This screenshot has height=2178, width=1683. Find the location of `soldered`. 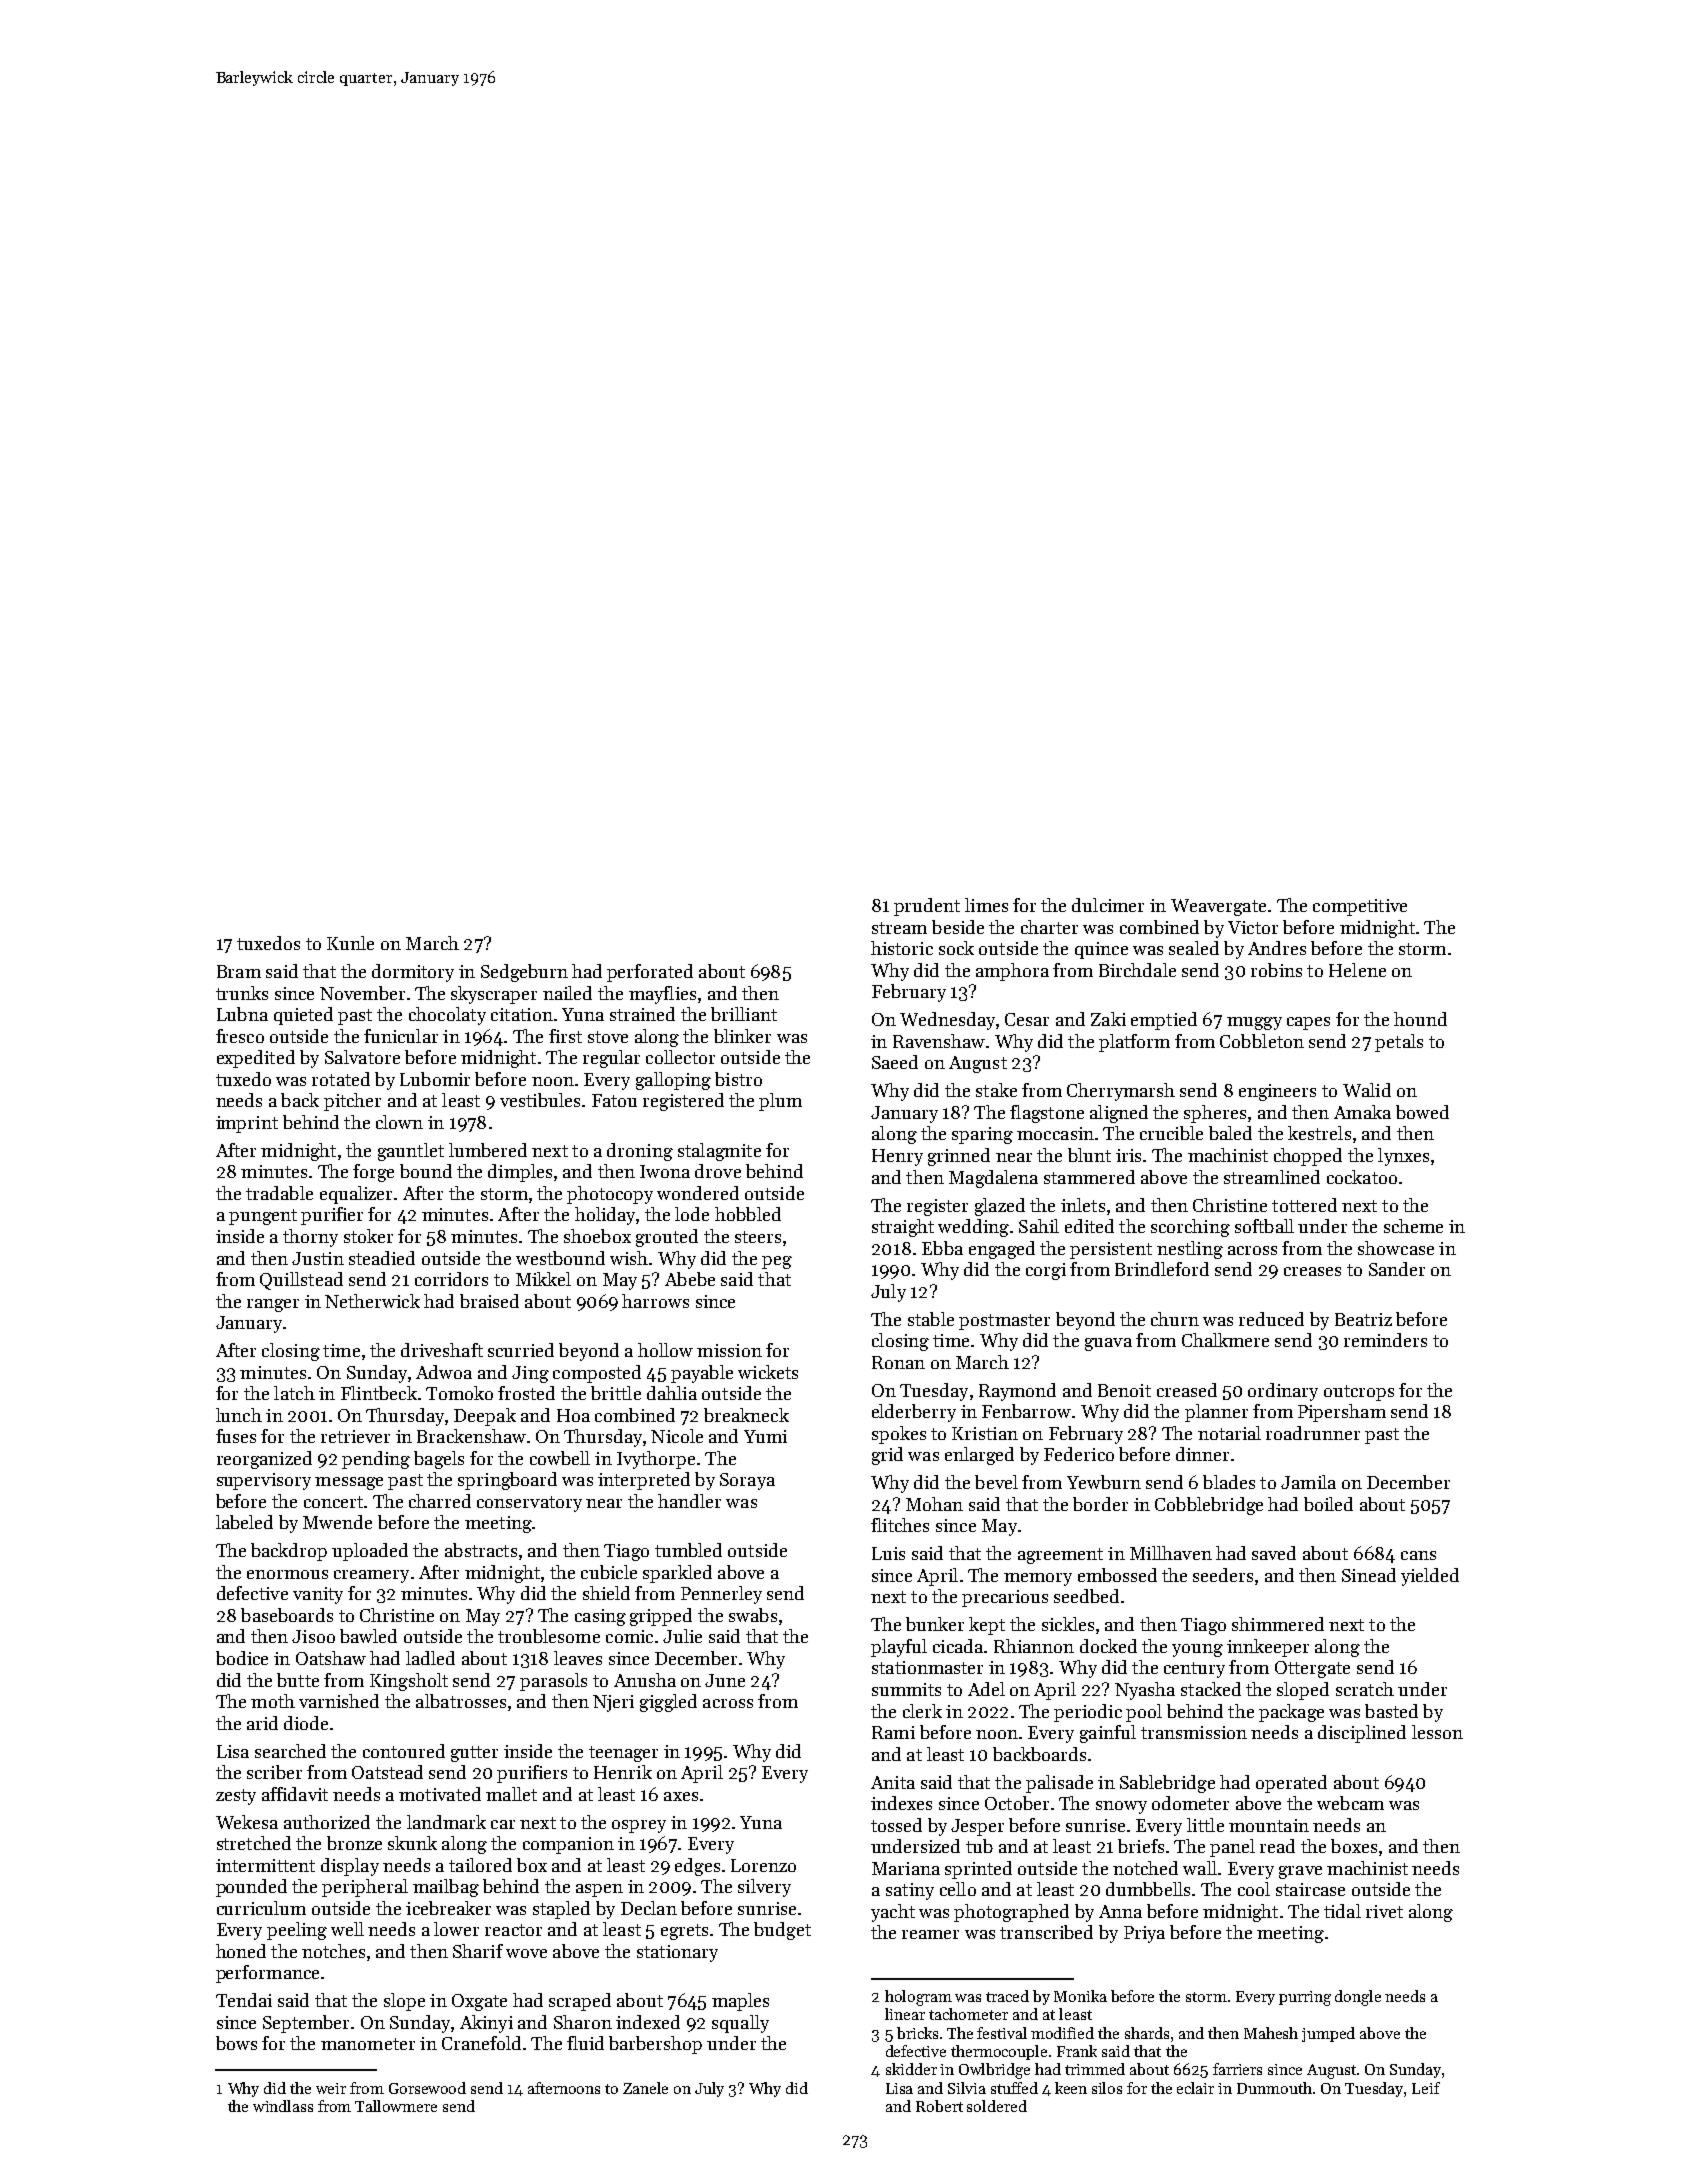

soldered is located at coordinates (997, 2106).
